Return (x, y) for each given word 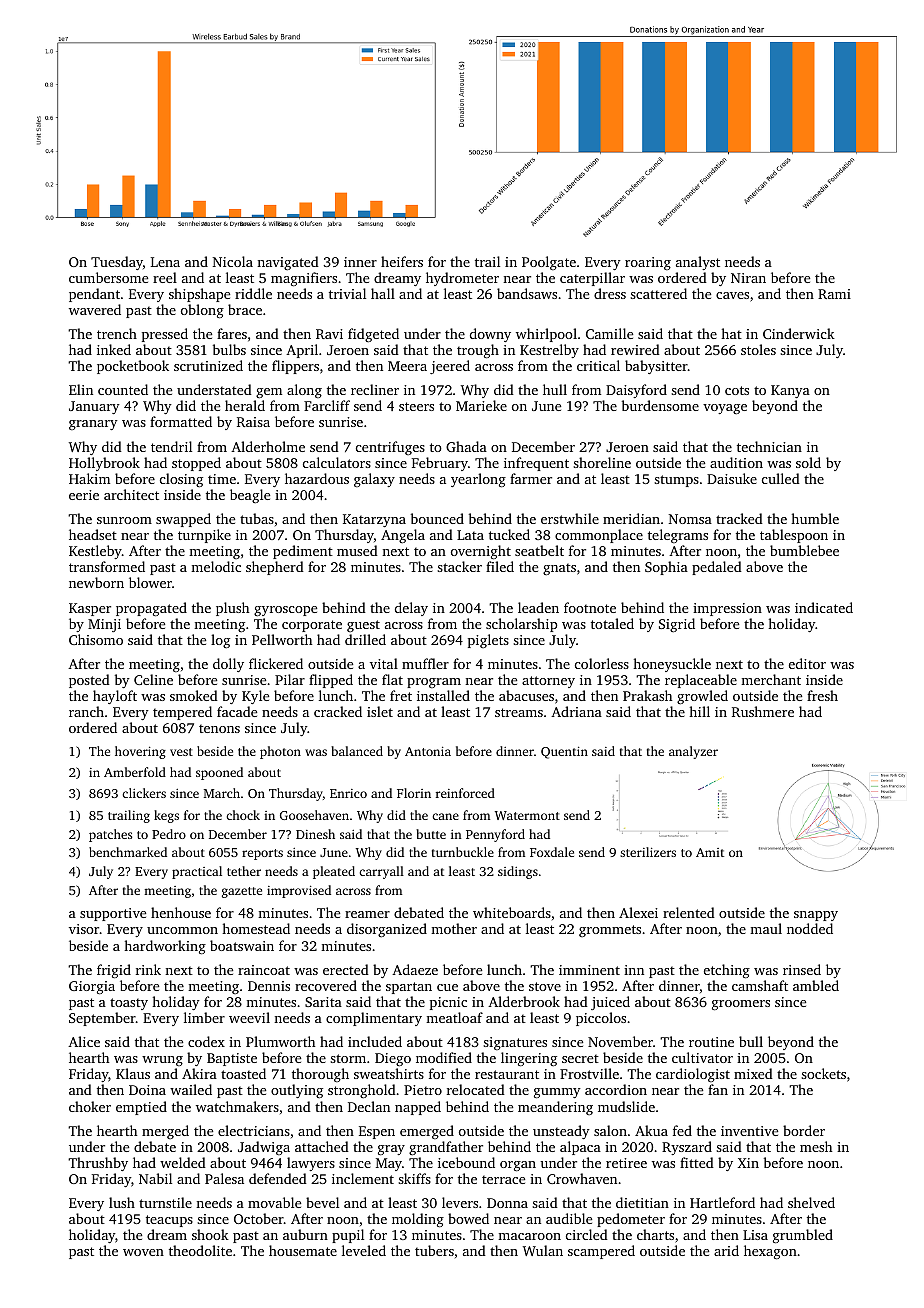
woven (143, 1252)
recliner (375, 389)
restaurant (507, 1074)
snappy (816, 916)
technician (769, 446)
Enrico (348, 793)
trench (117, 333)
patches (110, 835)
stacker (459, 566)
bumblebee (804, 550)
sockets (823, 1073)
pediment (303, 552)
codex (206, 1041)
